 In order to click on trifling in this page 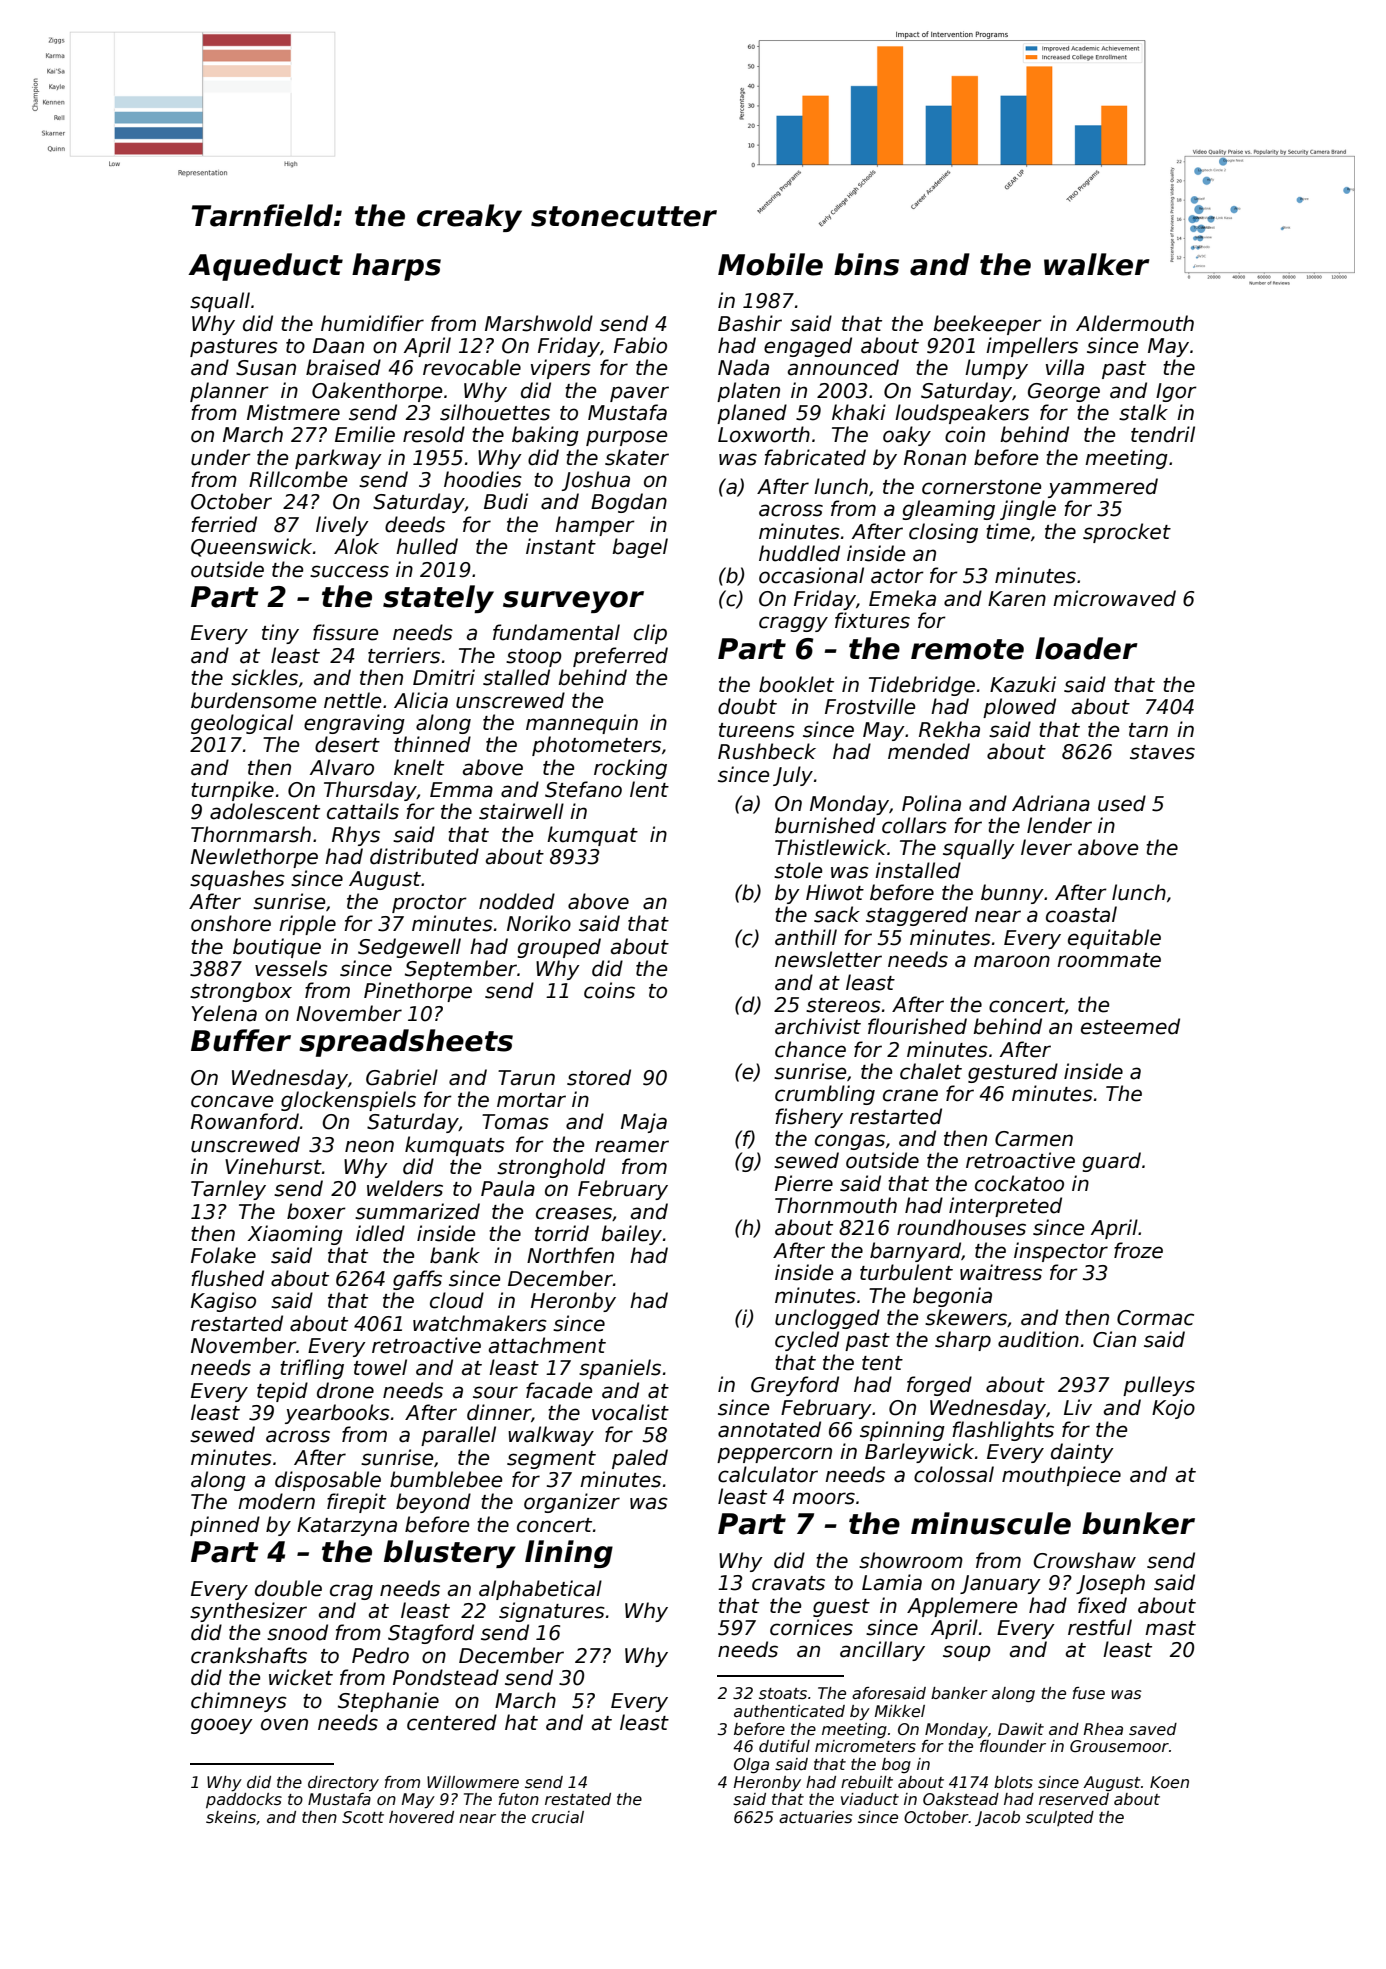, I will do `click(312, 1369)`.
